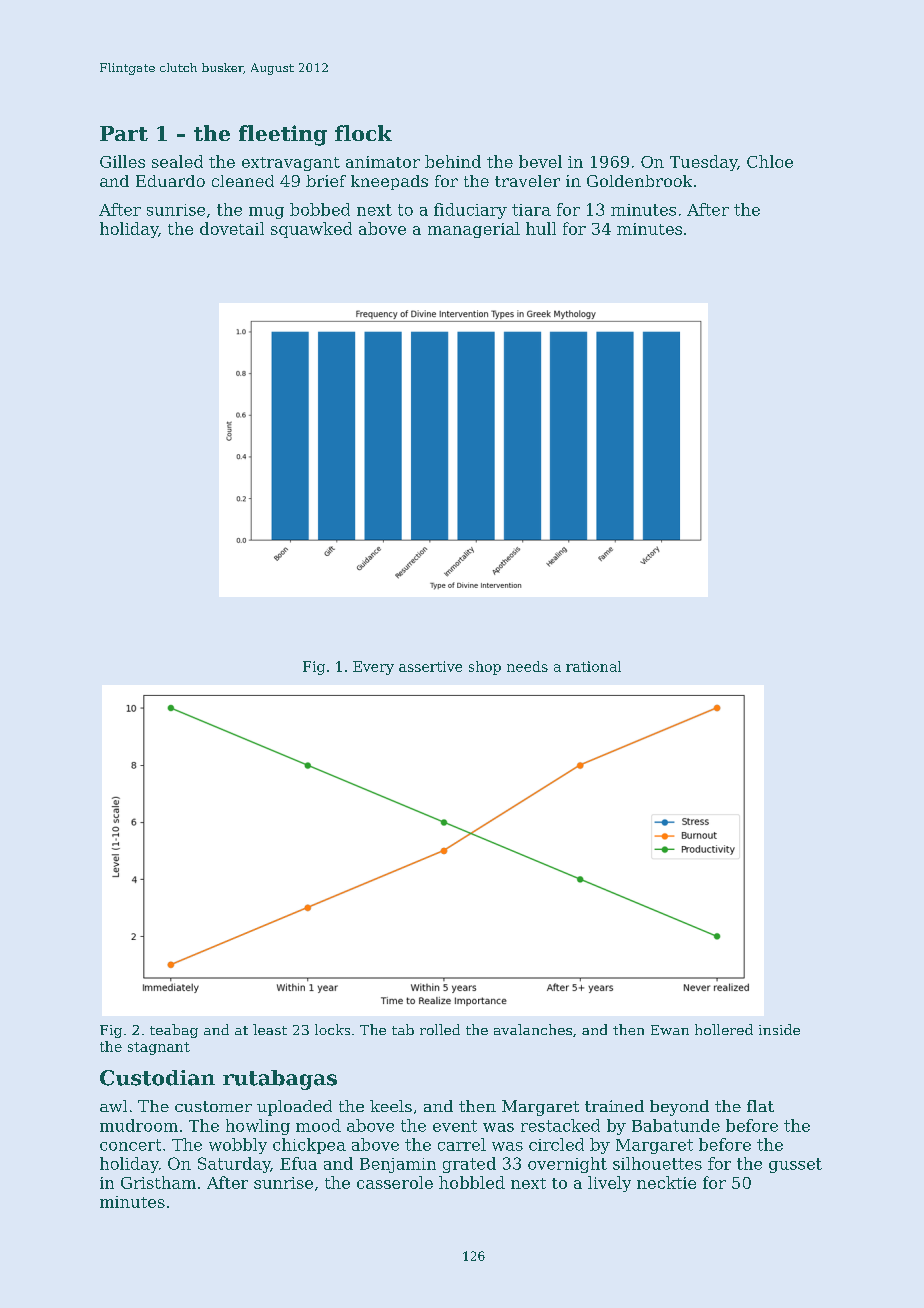 Image resolution: width=924 pixels, height=1308 pixels. What do you see at coordinates (158, 1182) in the screenshot?
I see `Gristham` at bounding box center [158, 1182].
